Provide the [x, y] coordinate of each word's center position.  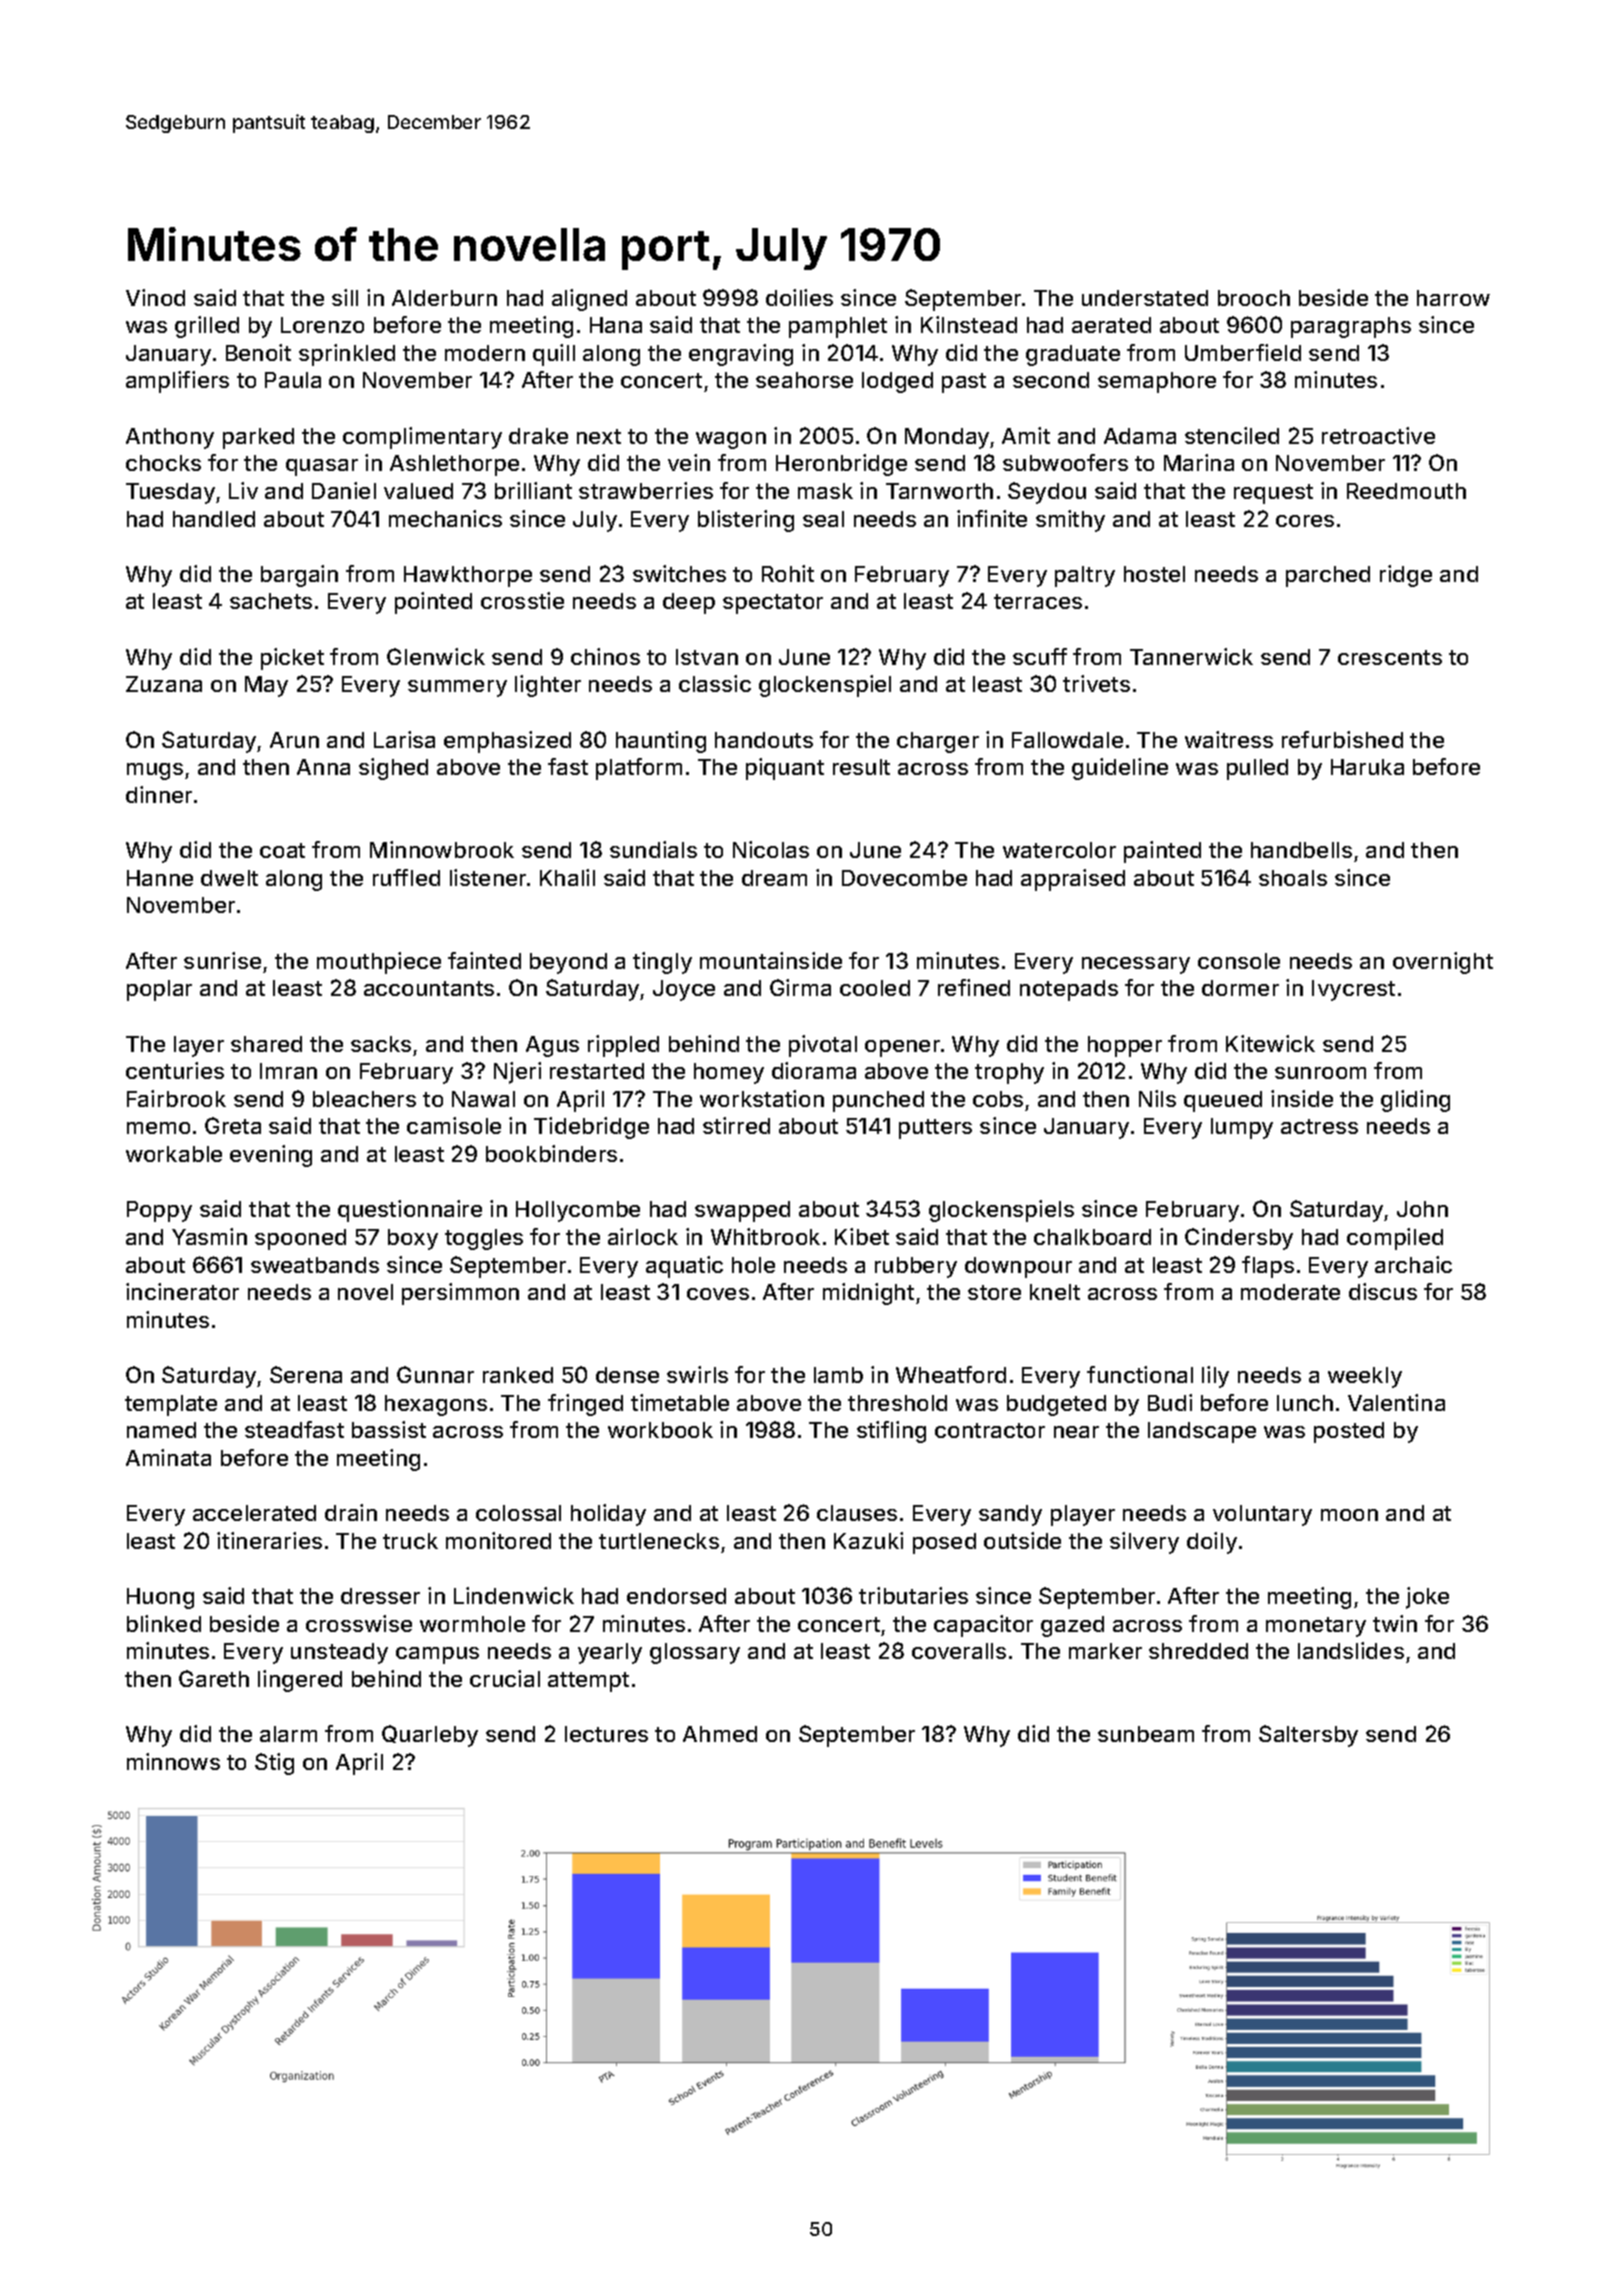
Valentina [1396, 1402]
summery [457, 688]
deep [689, 603]
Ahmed [720, 1734]
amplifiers [177, 382]
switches [679, 573]
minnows [173, 1761]
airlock [643, 1236]
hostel [1154, 574]
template [171, 1405]
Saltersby [1308, 1736]
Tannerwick [1191, 656]
